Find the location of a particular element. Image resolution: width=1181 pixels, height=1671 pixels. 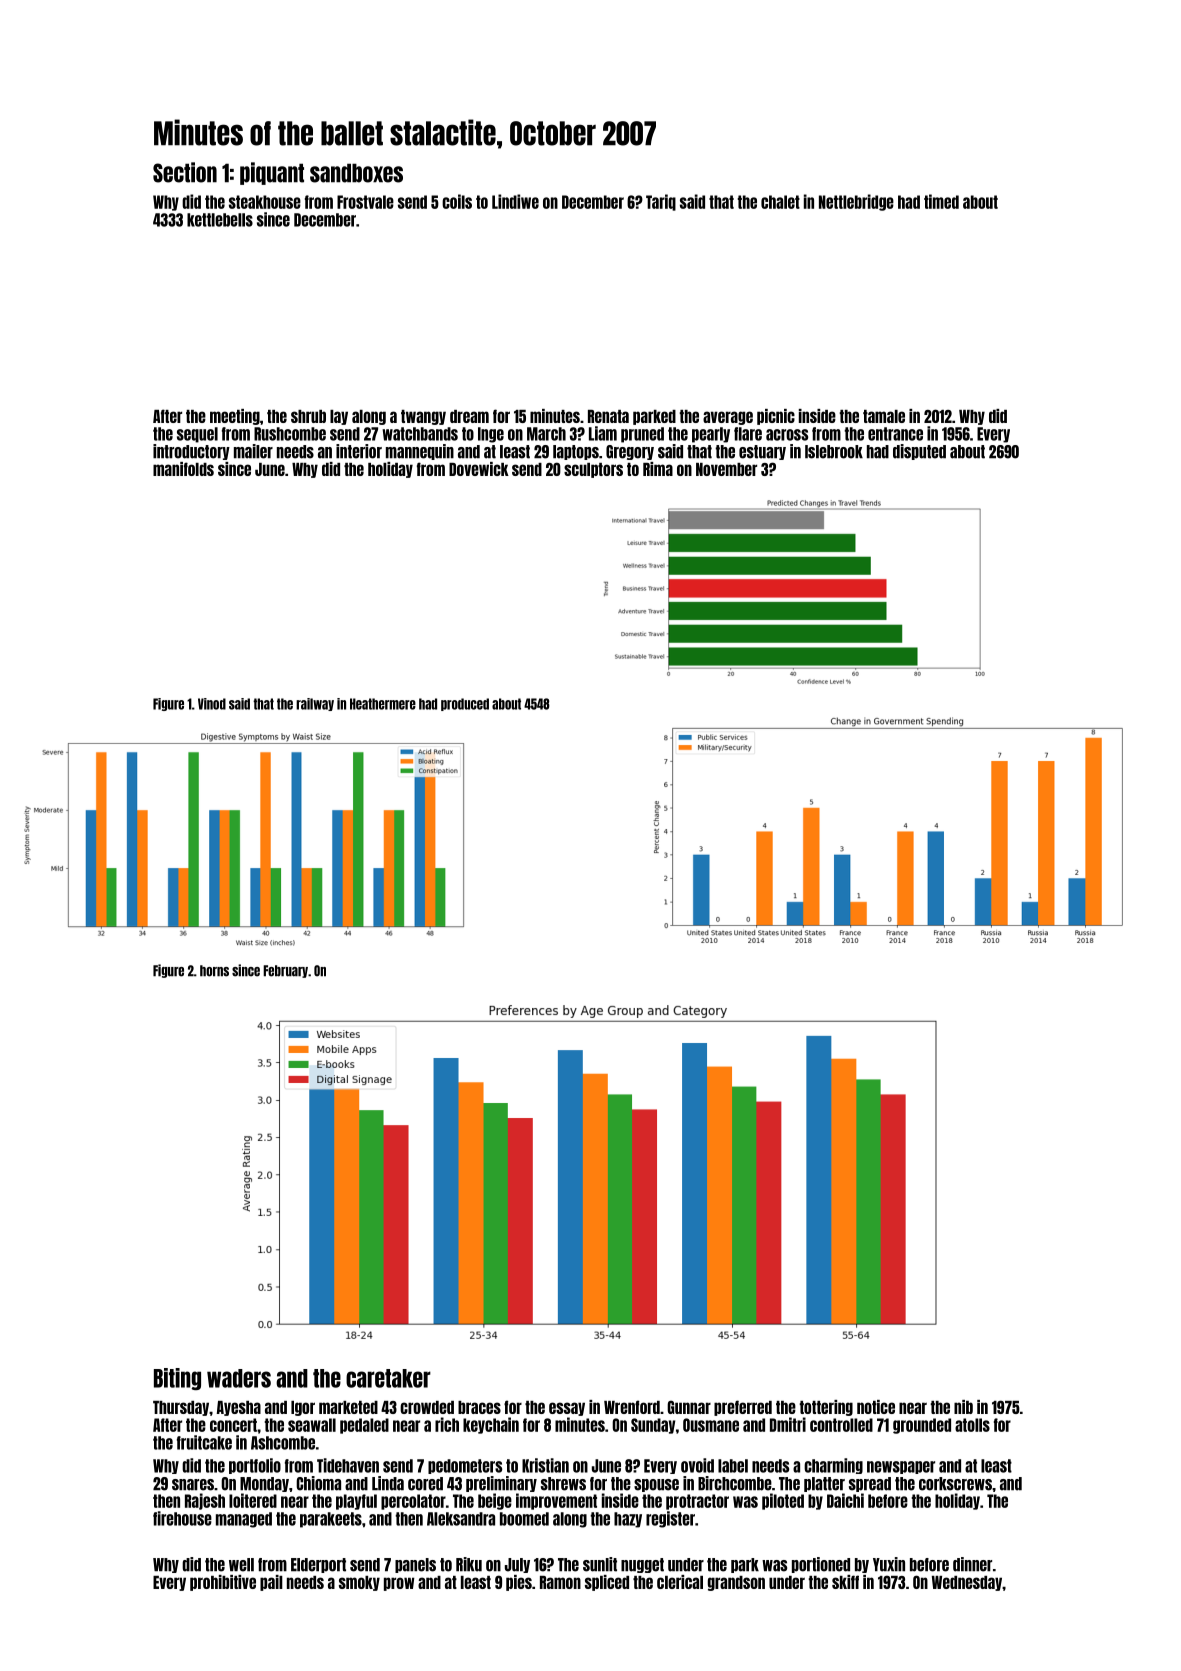

disputed is located at coordinates (919, 452).
